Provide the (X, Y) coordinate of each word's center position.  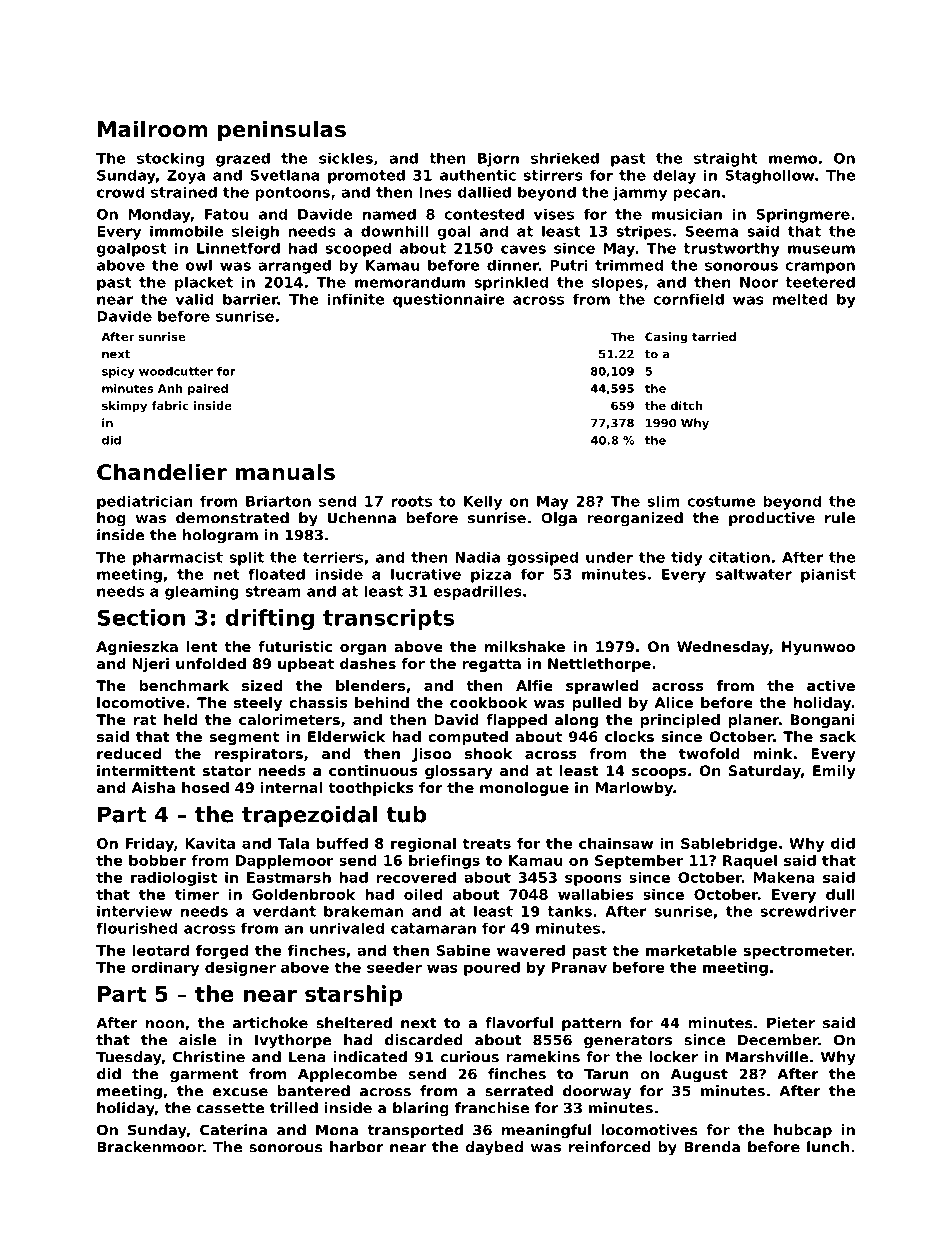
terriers (333, 557)
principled (680, 721)
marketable (691, 950)
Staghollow (769, 176)
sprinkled (511, 283)
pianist (828, 575)
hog (111, 519)
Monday (159, 215)
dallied (484, 192)
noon (165, 1024)
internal (291, 787)
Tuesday (129, 1058)
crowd (120, 192)
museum (821, 249)
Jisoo (431, 755)
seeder (394, 967)
